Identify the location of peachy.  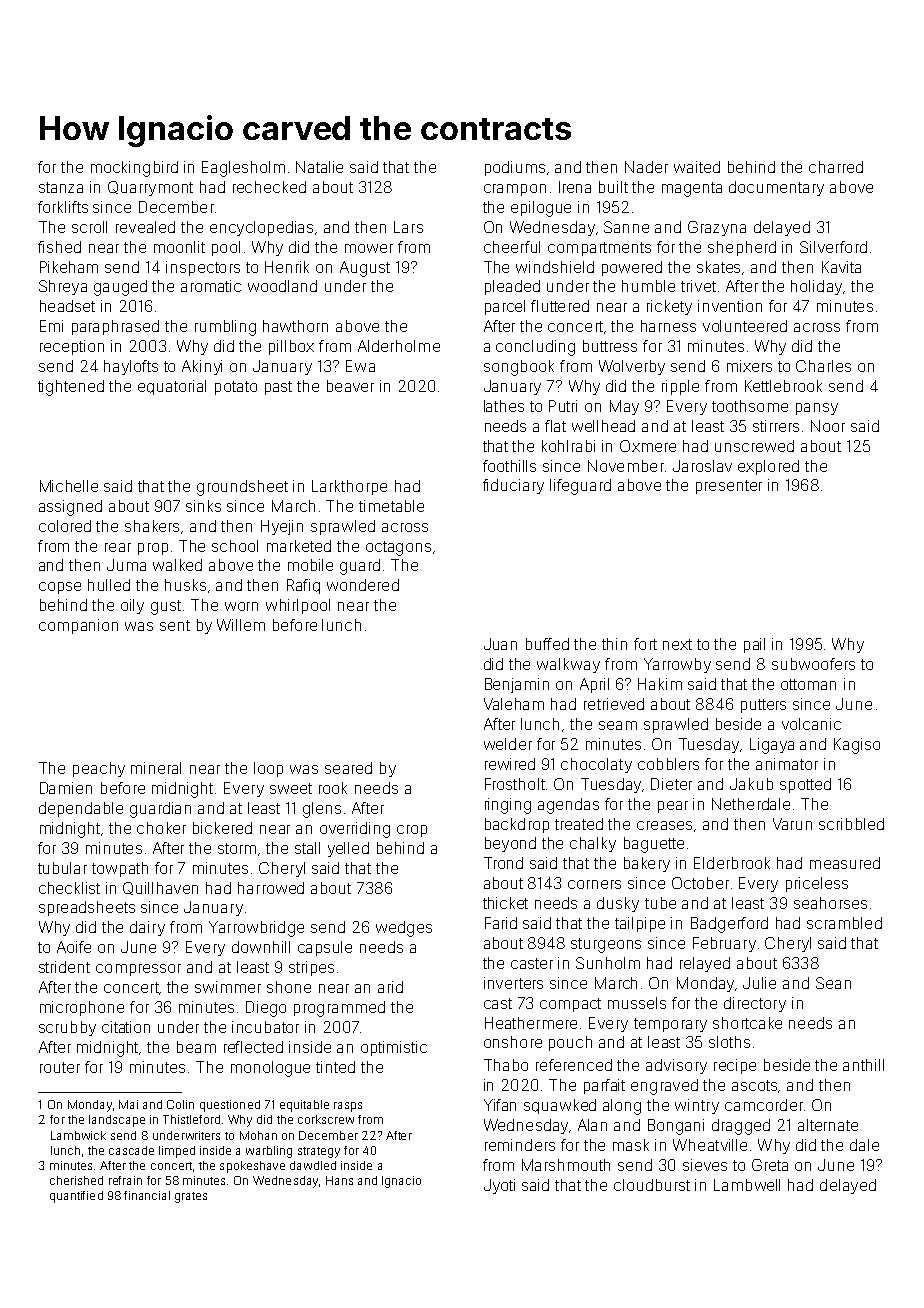
(99, 769).
